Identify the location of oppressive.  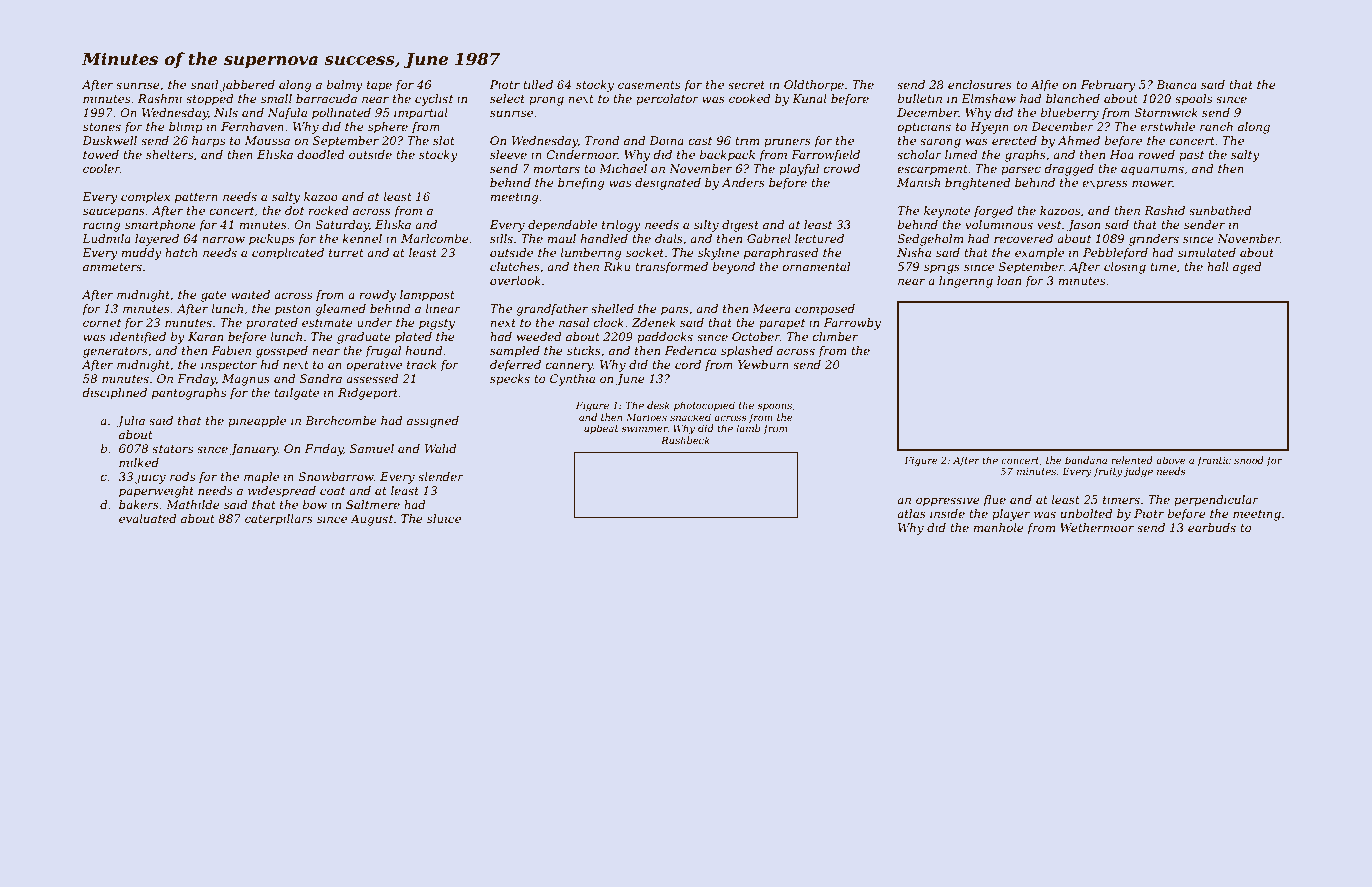
(948, 501).
